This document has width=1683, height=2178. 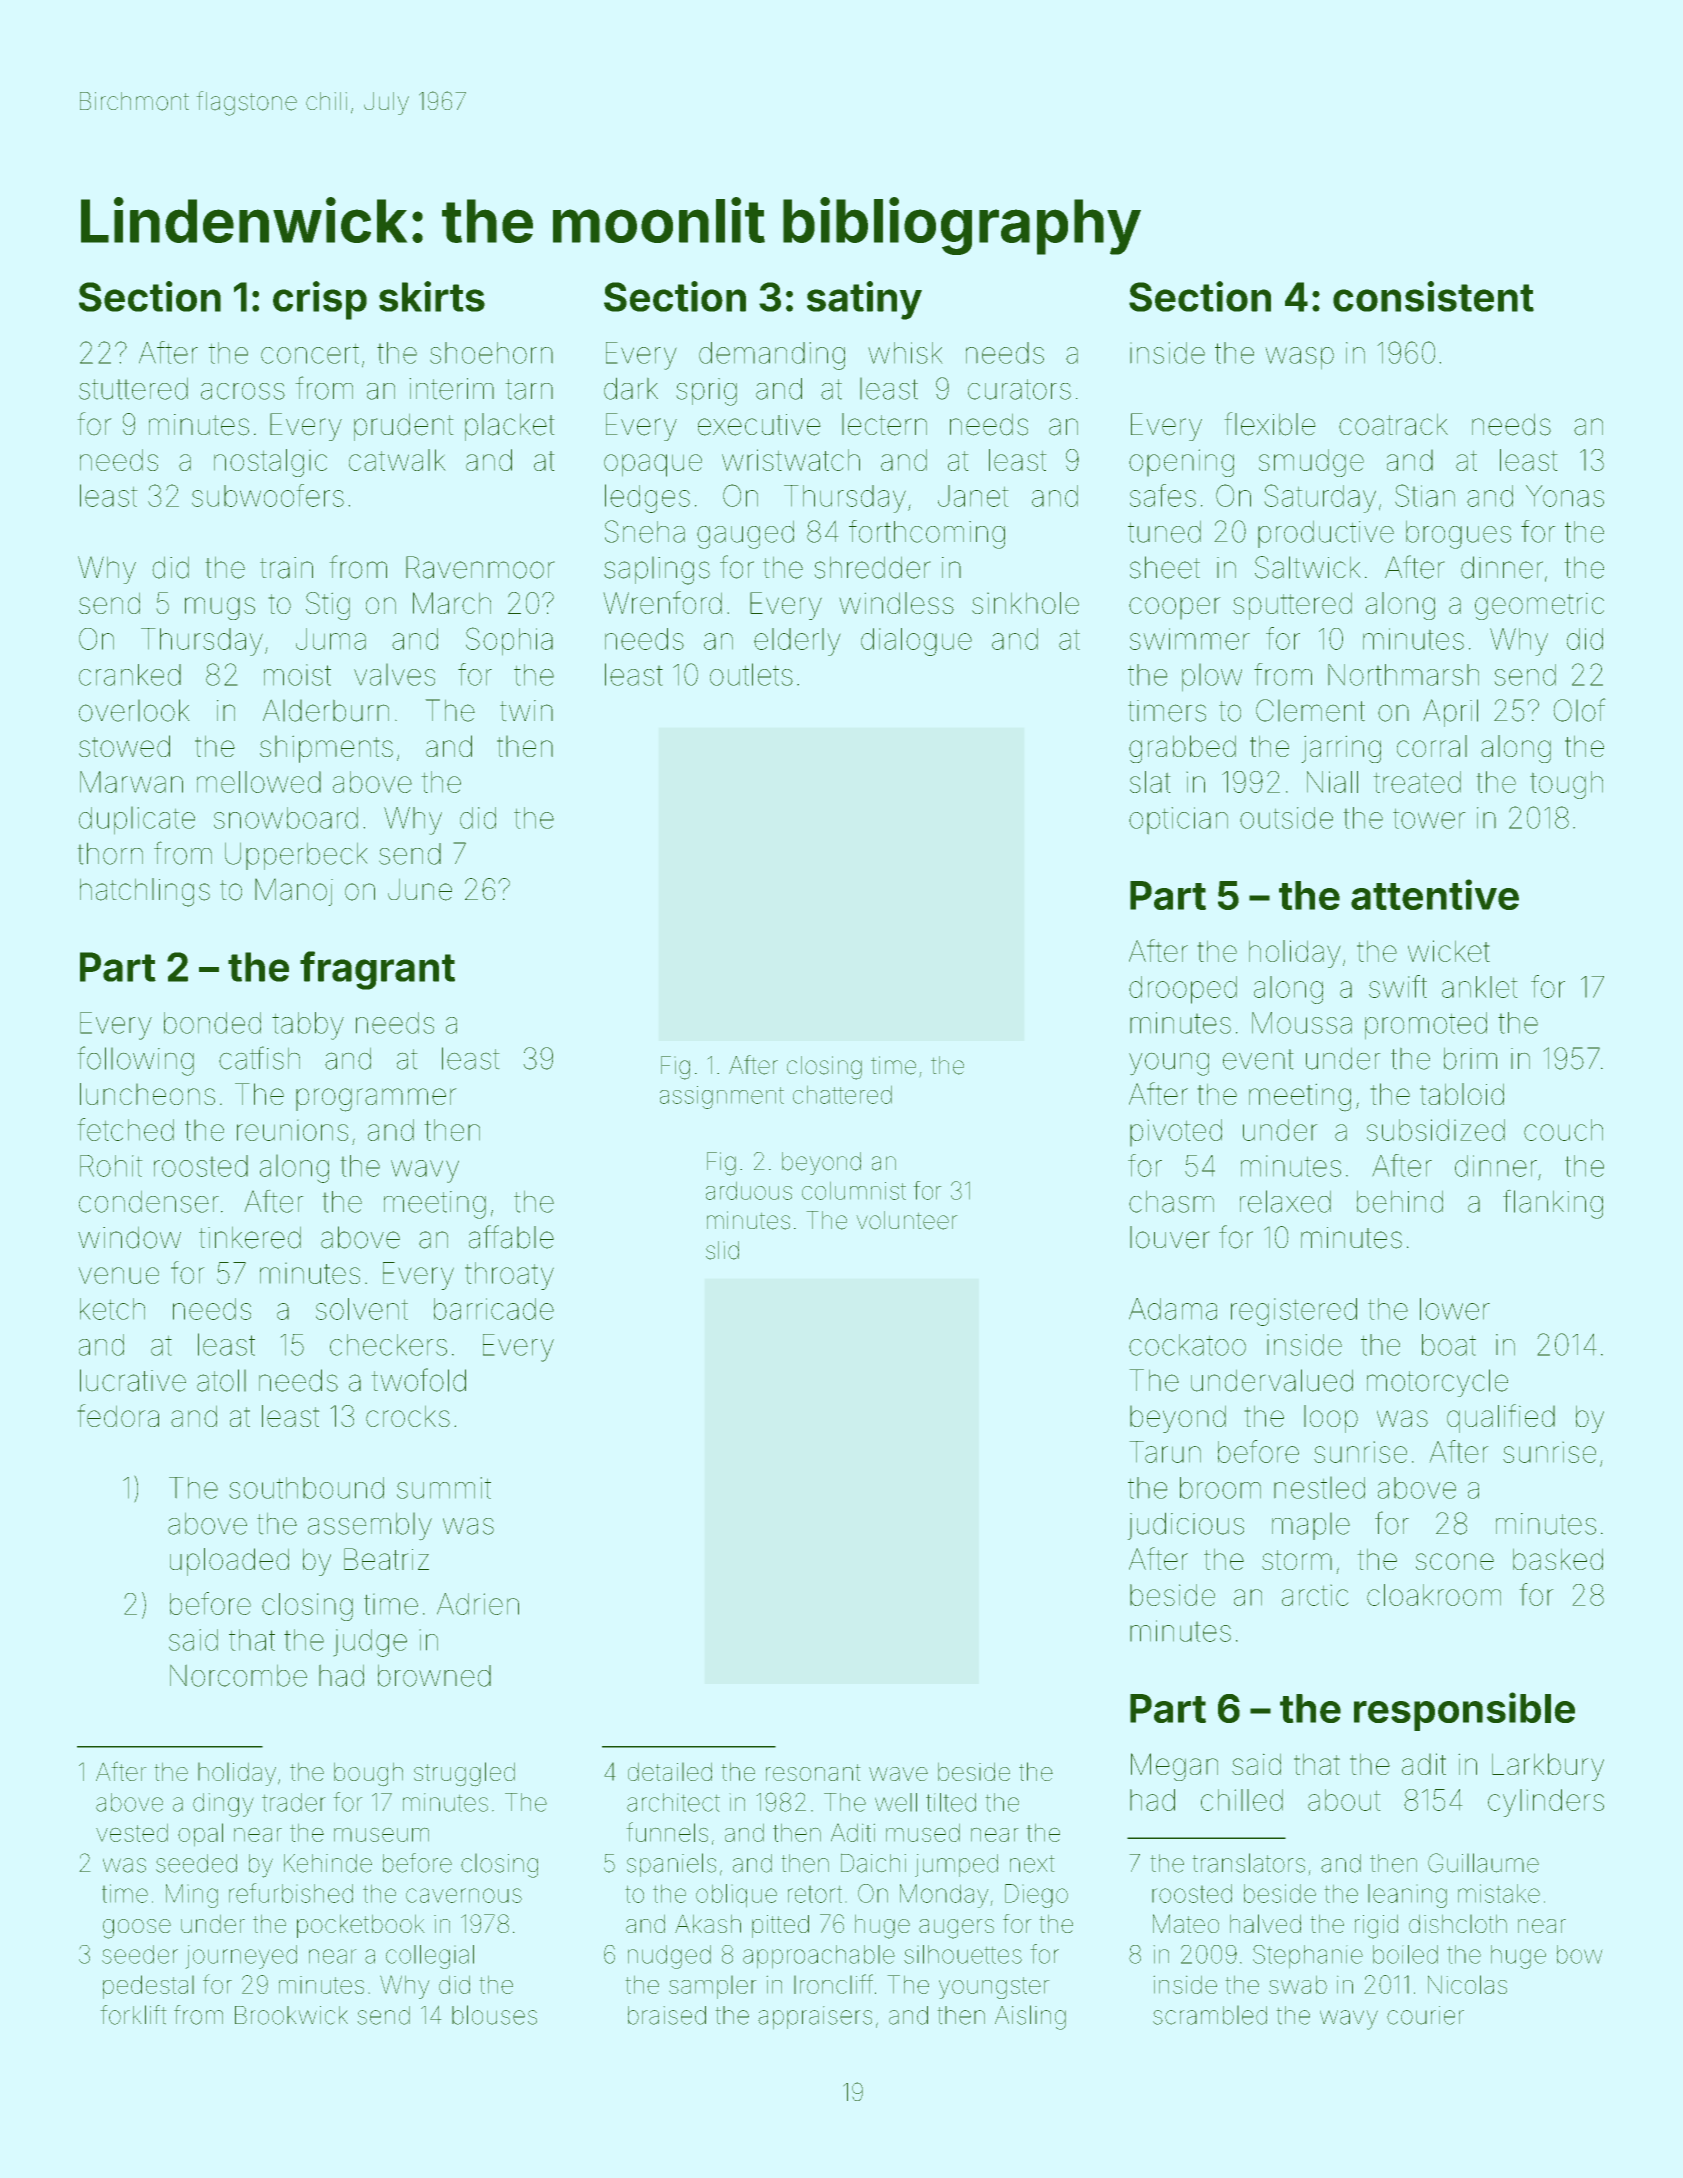 What do you see at coordinates (408, 1416) in the document?
I see `crocks` at bounding box center [408, 1416].
